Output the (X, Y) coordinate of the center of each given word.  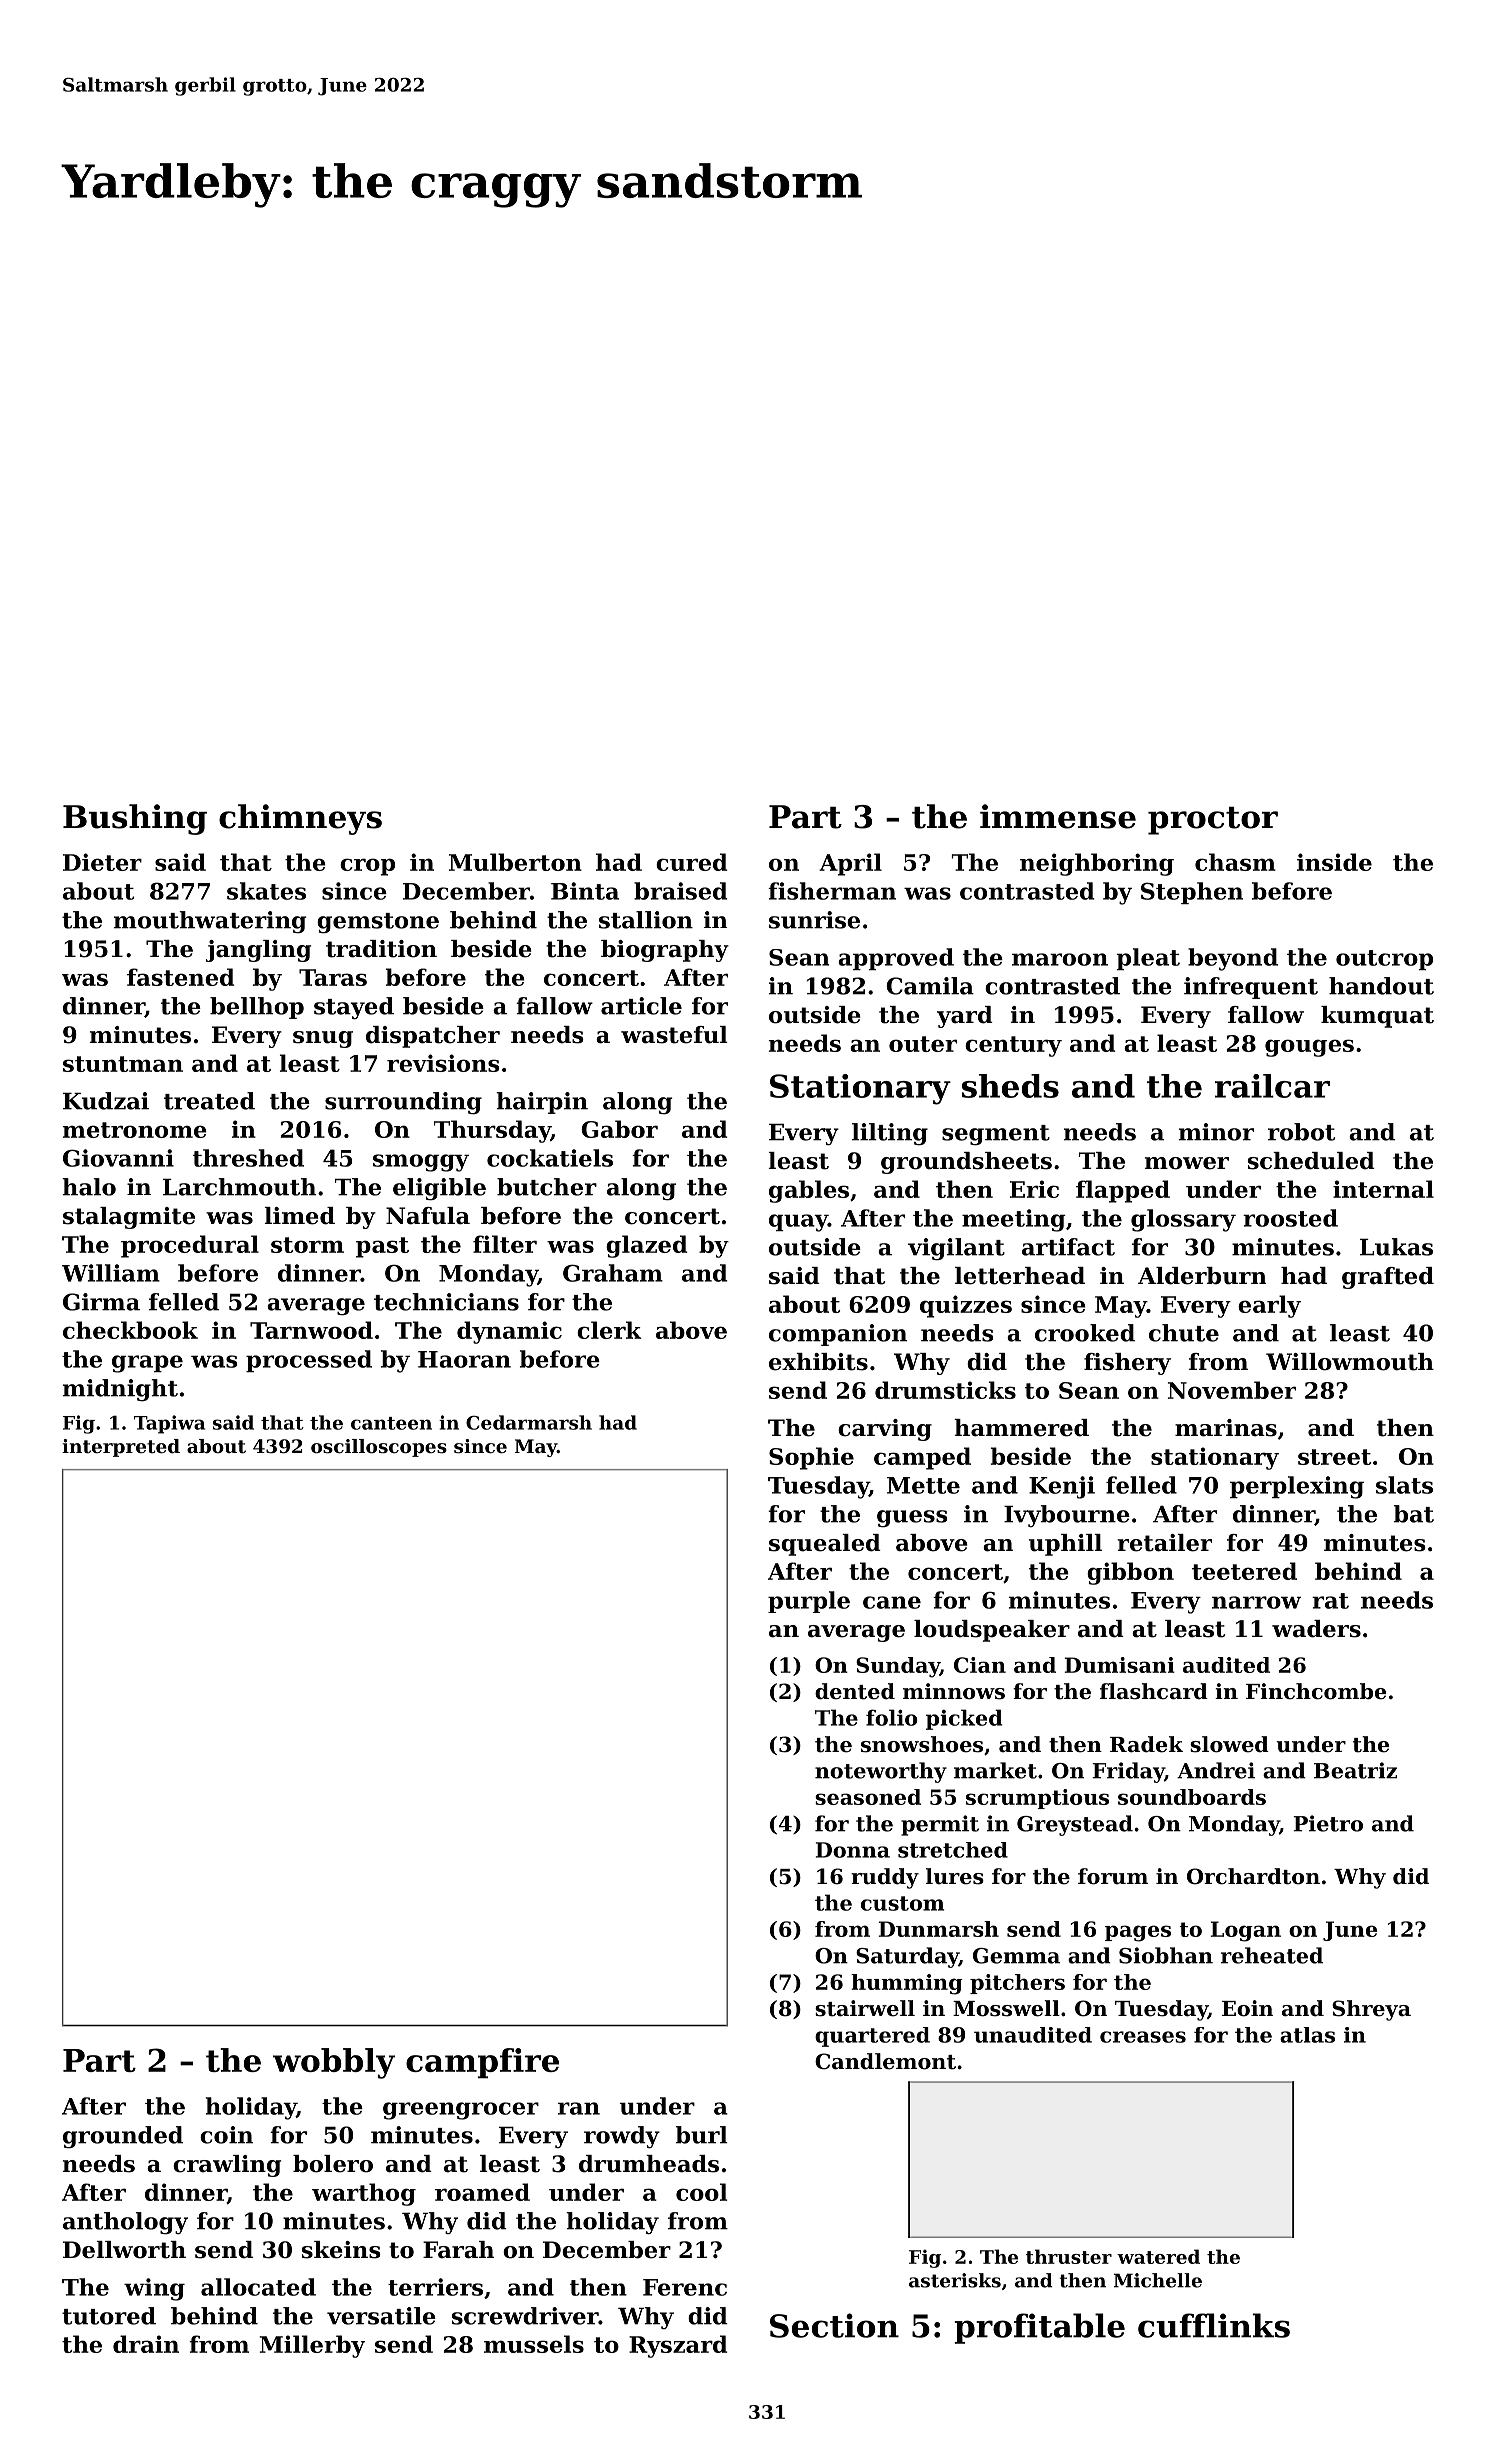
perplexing (1297, 1487)
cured (691, 862)
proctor (1213, 821)
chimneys (300, 819)
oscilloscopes (379, 1448)
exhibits (818, 1362)
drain (146, 2344)
